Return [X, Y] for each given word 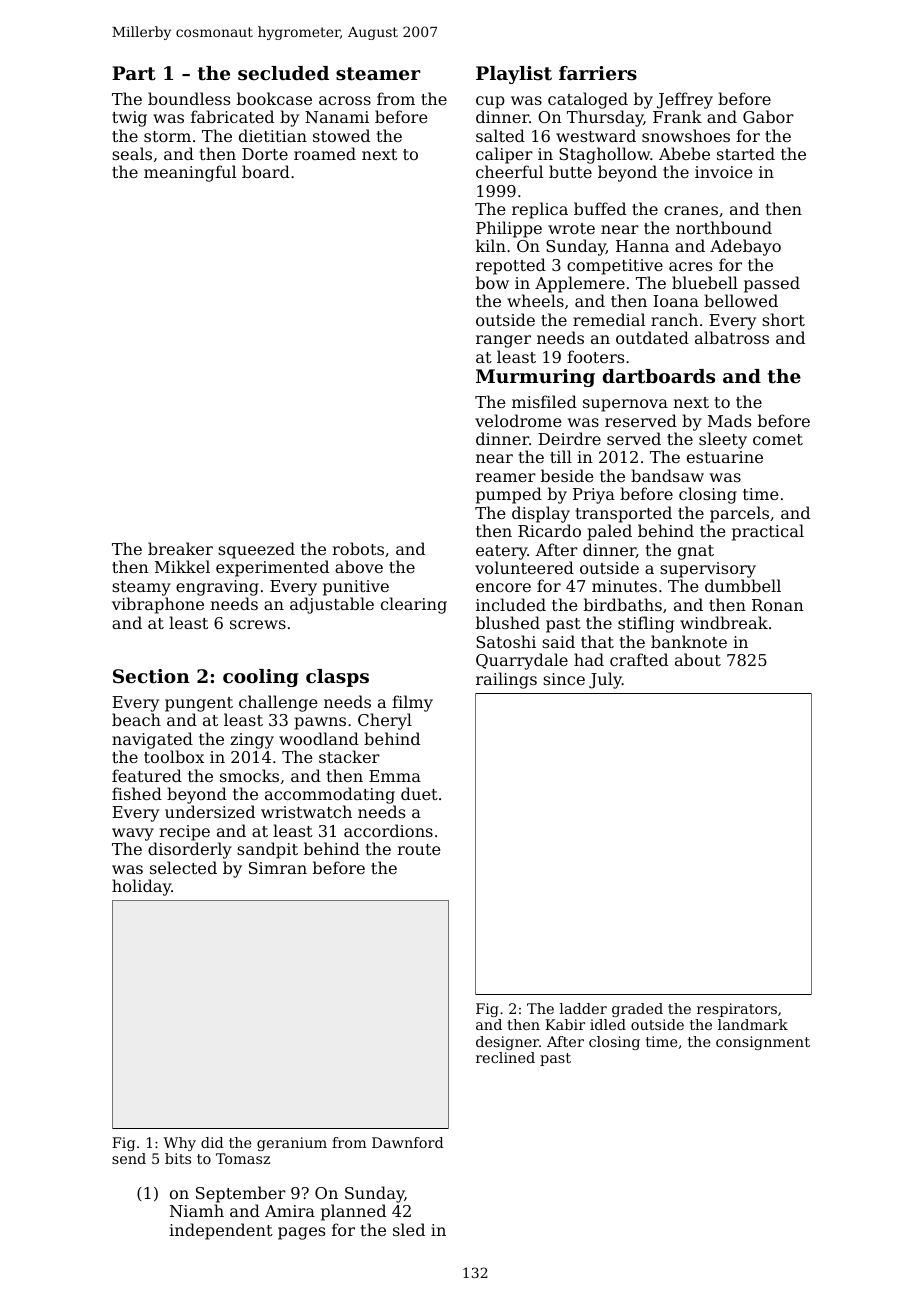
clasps [337, 678]
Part [134, 73]
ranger [503, 341]
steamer [378, 74]
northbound [724, 227]
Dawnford [408, 1142]
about [698, 659]
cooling [261, 678]
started [746, 153]
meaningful [190, 173]
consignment [763, 1043]
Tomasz [243, 1158]
